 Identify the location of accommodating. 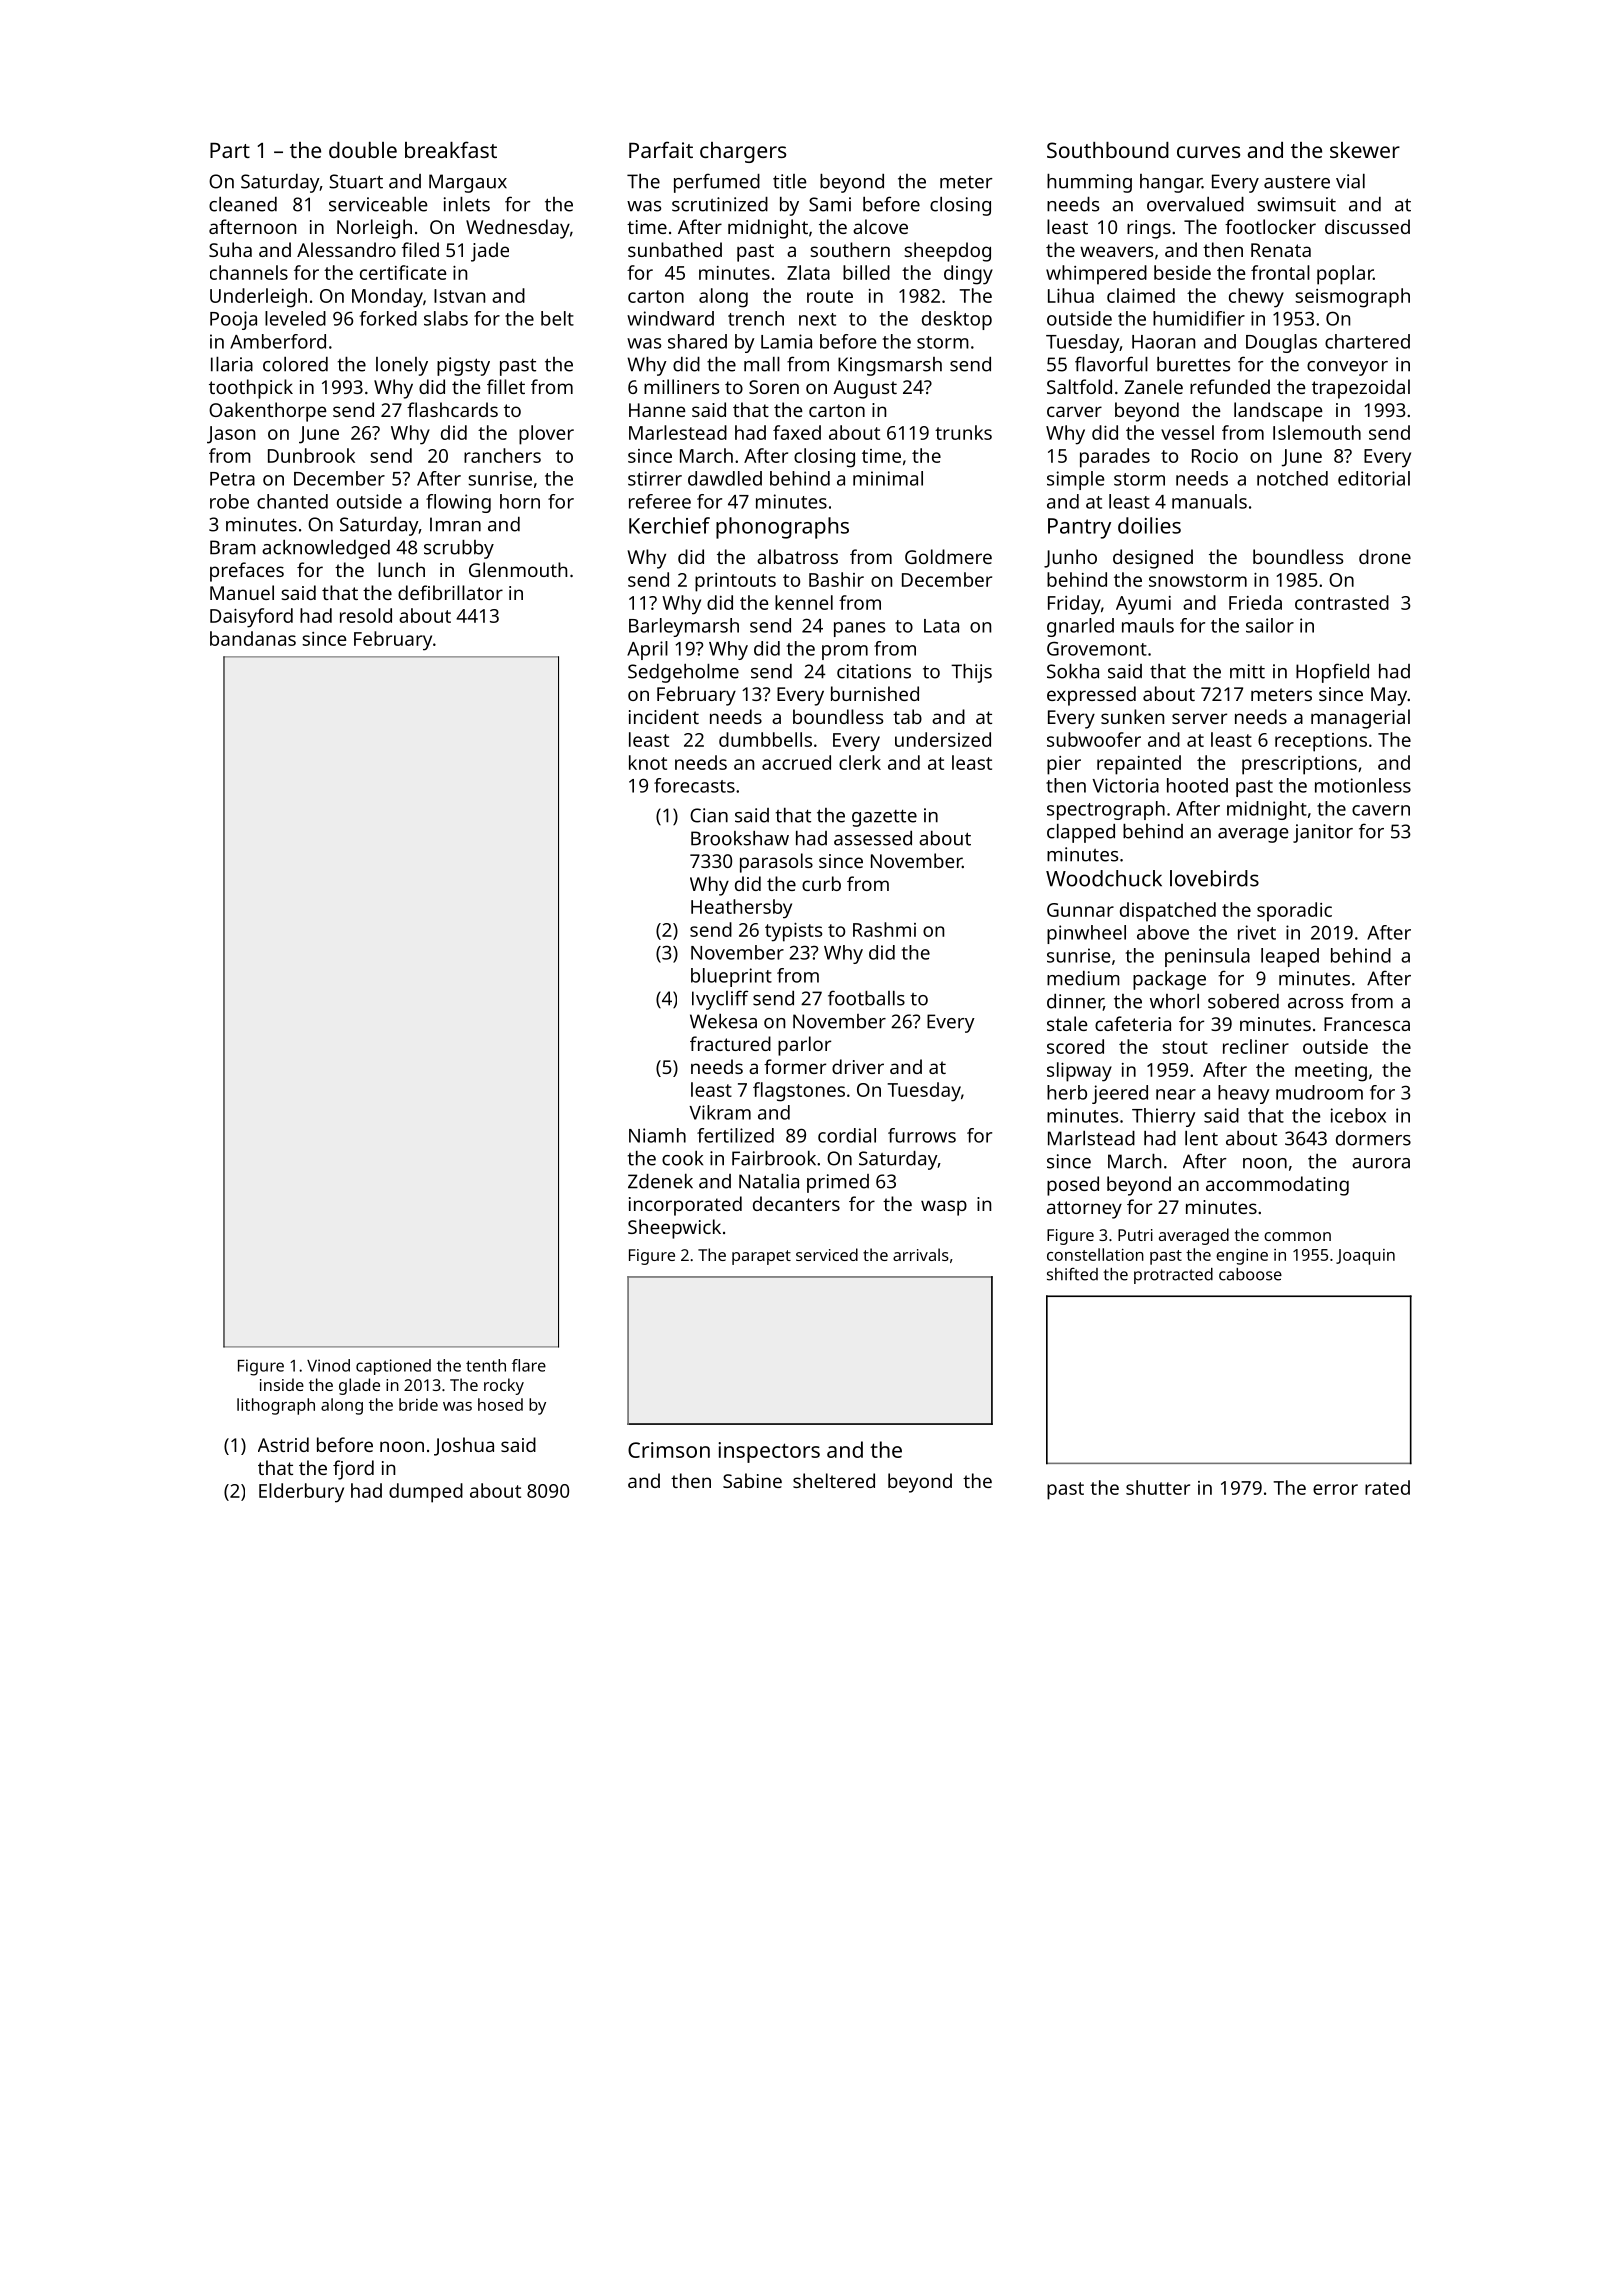
(1277, 1186).
